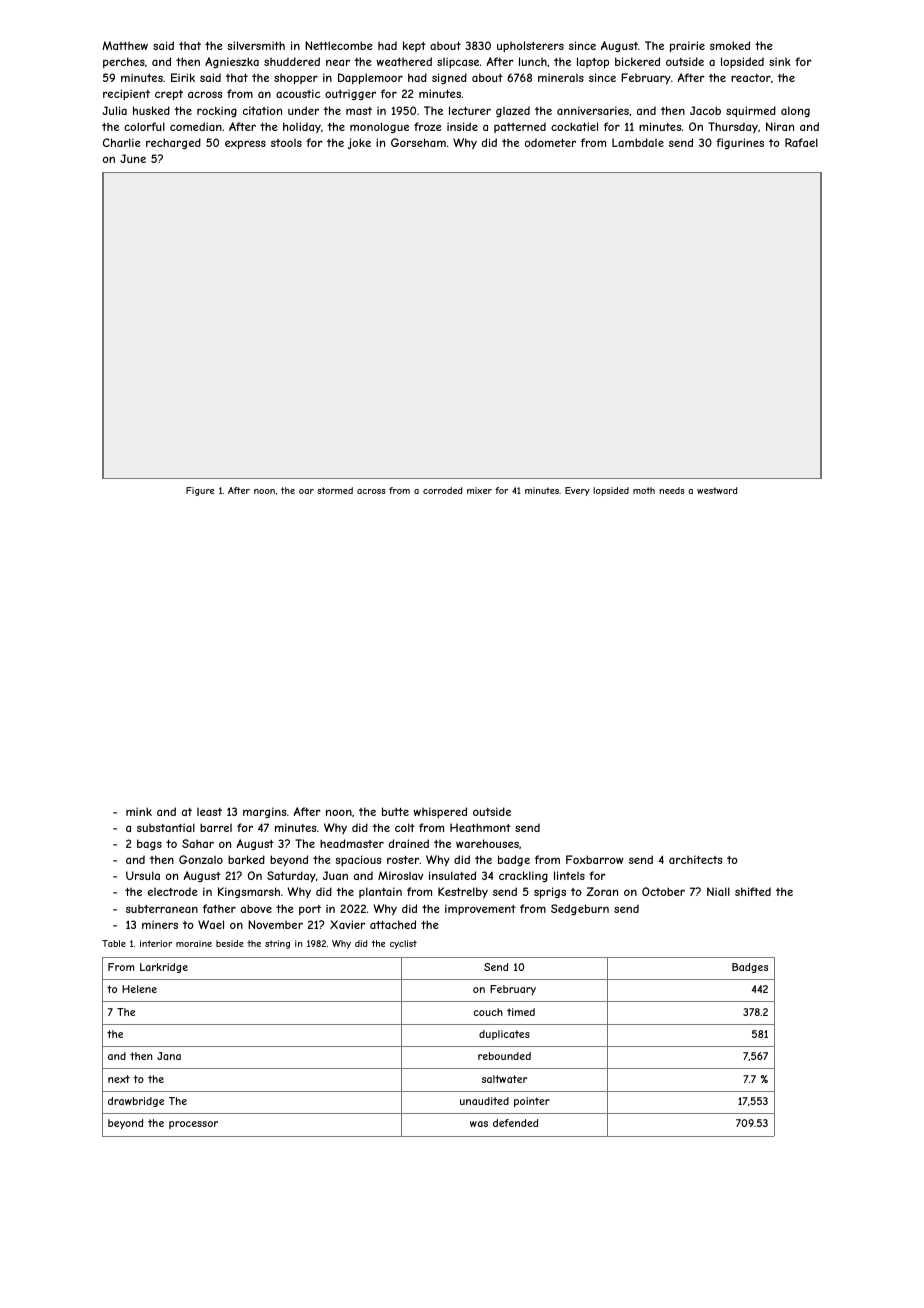 This document has width=924, height=1308. I want to click on smoked, so click(730, 45).
